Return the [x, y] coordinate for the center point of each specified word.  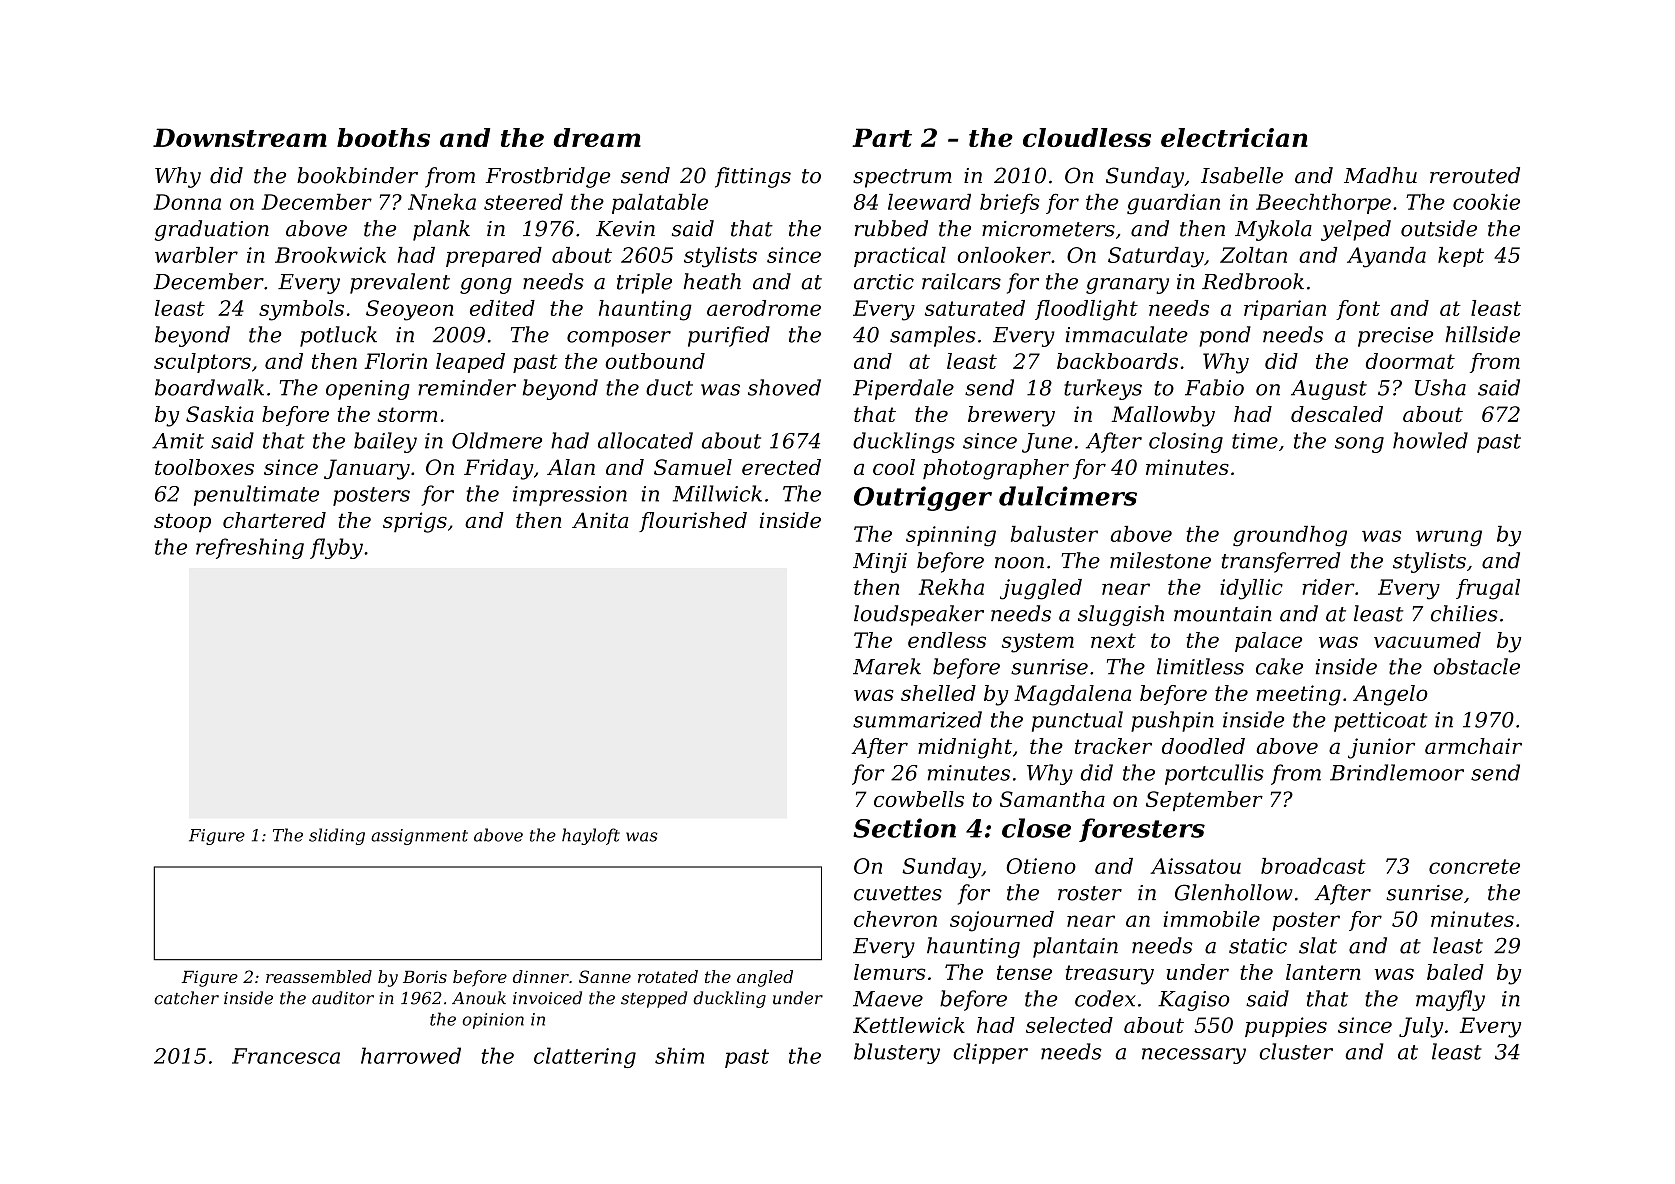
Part [882, 137]
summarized [917, 719]
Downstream [240, 137]
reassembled [319, 976]
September [1204, 801]
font [1358, 310]
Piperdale [903, 389]
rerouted [1475, 175]
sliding [337, 836]
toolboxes [204, 467]
